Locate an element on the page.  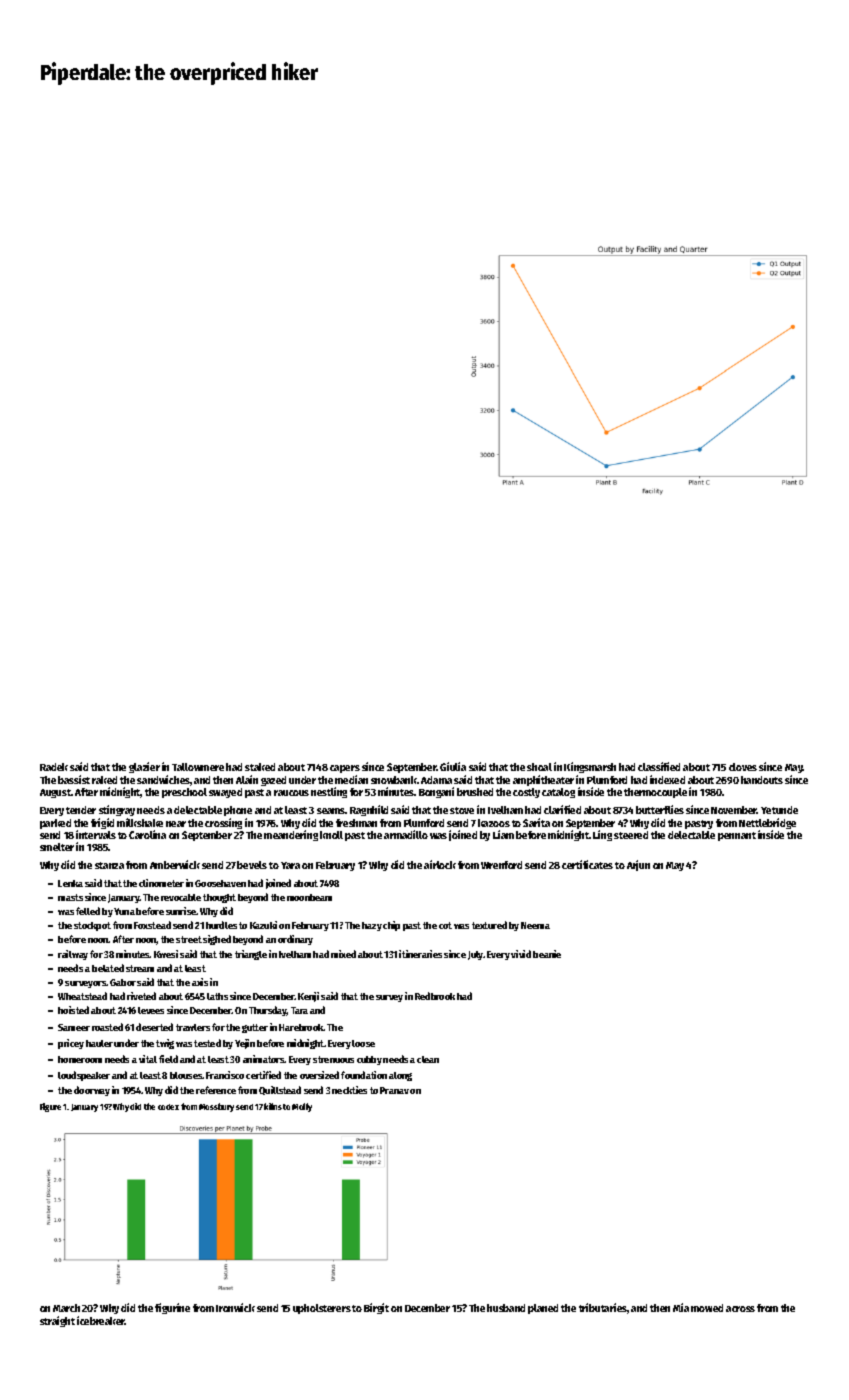
straight is located at coordinates (57, 1321).
